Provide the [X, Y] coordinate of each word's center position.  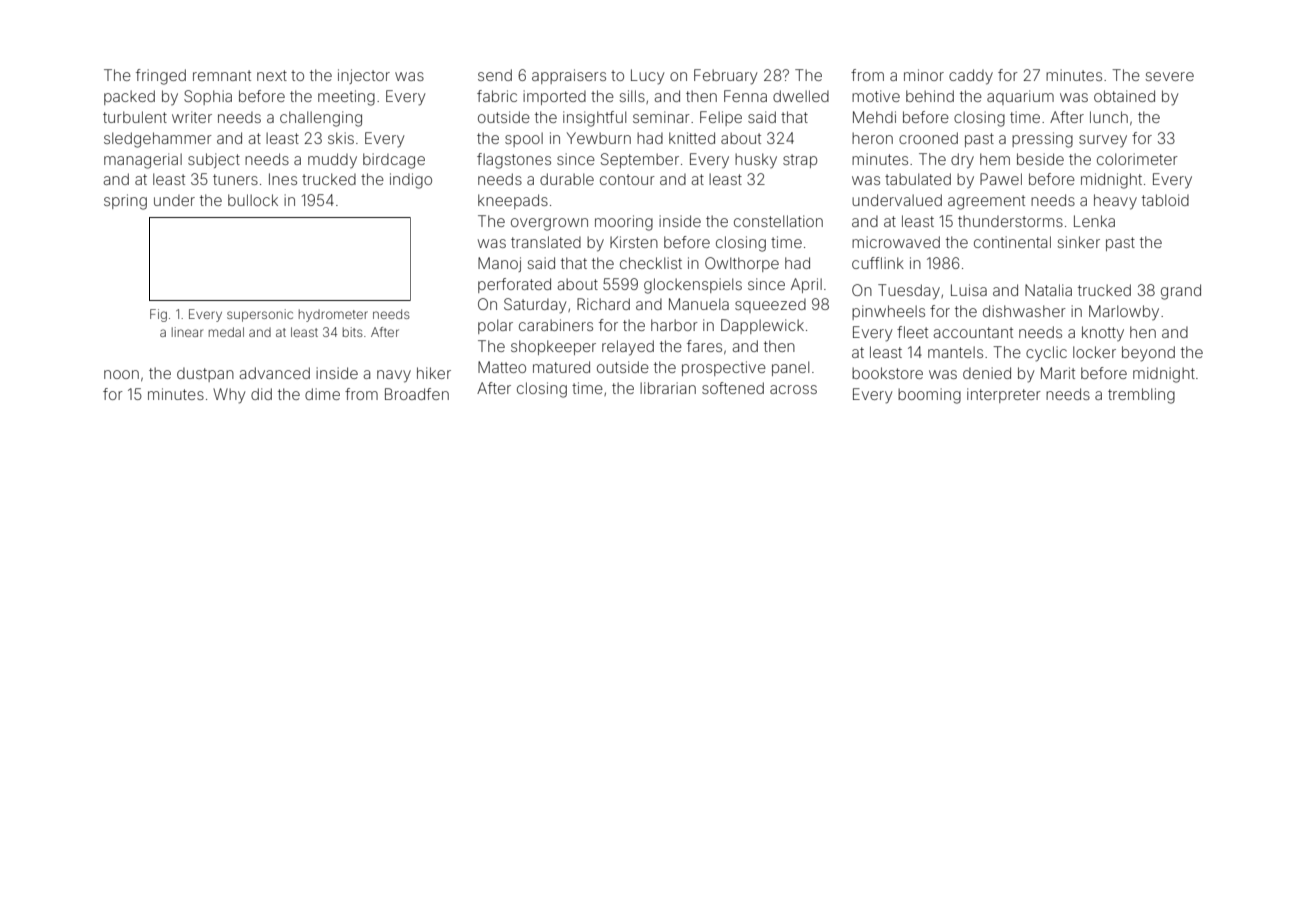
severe [1170, 76]
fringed [161, 77]
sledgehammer [158, 140]
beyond [1148, 354]
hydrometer [333, 315]
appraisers [569, 76]
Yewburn [599, 138]
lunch [1109, 117]
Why [229, 396]
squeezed [770, 306]
